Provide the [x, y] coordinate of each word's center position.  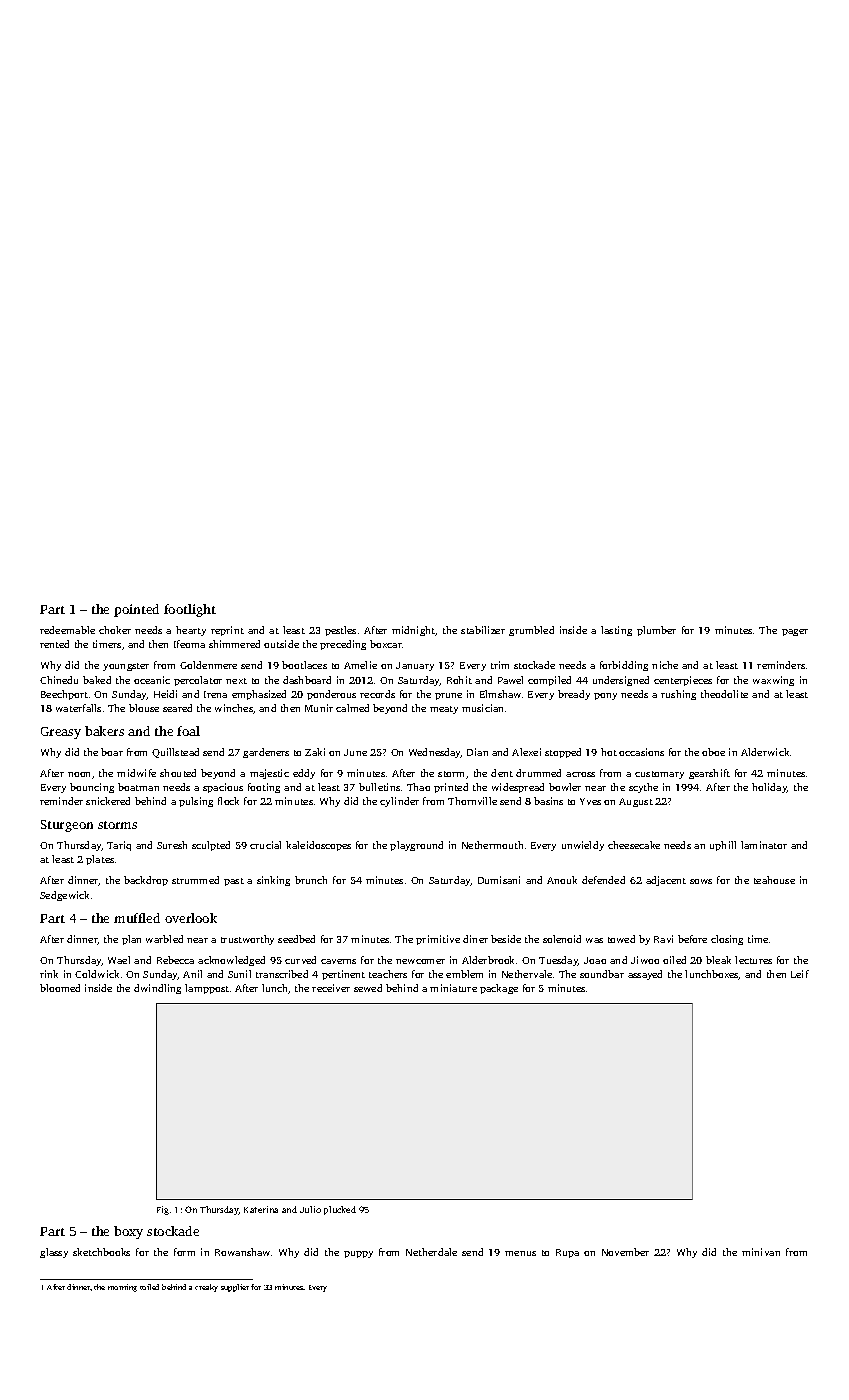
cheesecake [634, 845]
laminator [764, 845]
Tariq [119, 846]
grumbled [531, 631]
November [625, 1252]
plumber [656, 631]
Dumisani [499, 880]
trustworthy [247, 940]
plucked [340, 1210]
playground [416, 846]
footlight [190, 610]
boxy [128, 1232]
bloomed [60, 988]
